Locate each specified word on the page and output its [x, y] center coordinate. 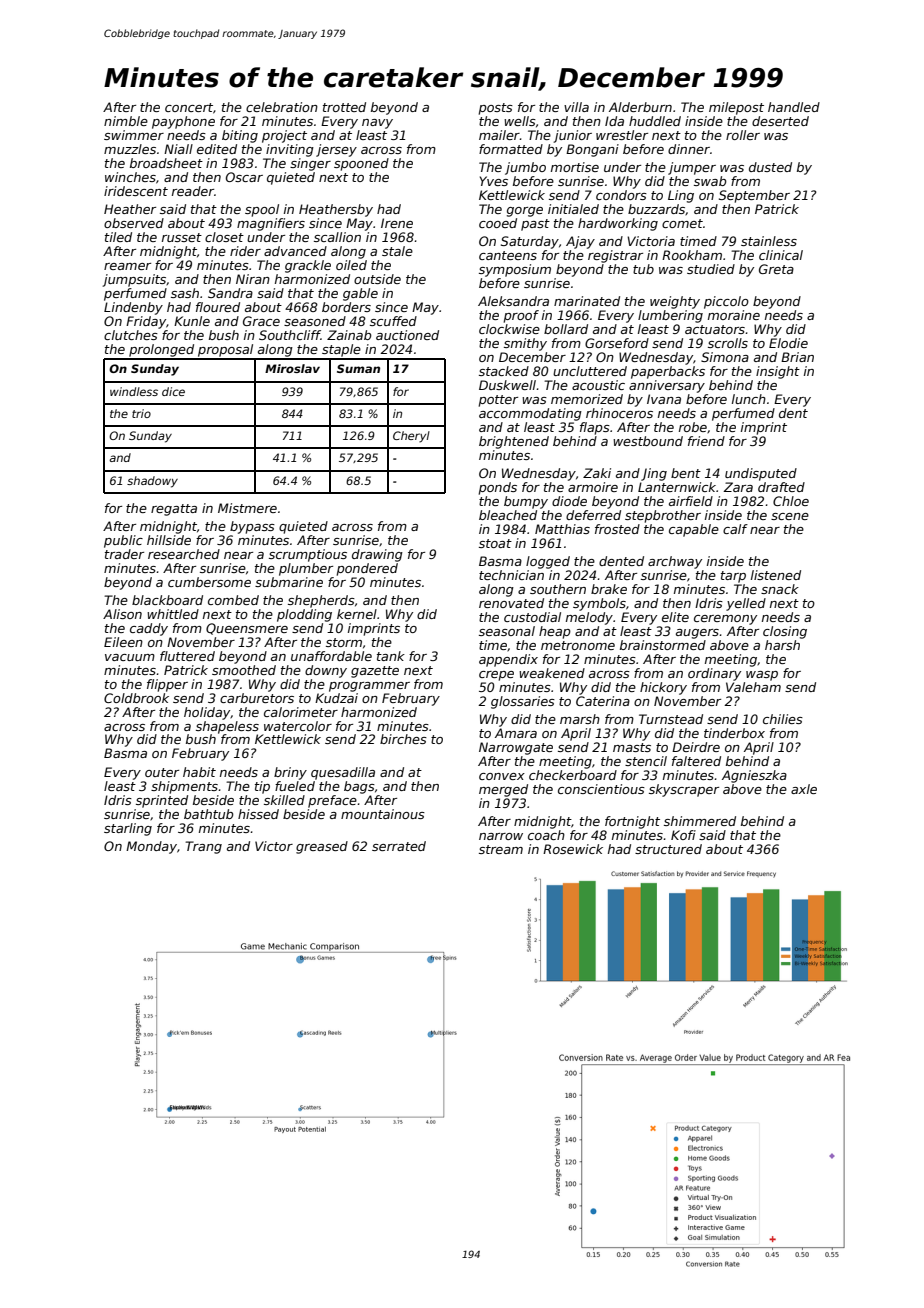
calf [735, 529]
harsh [782, 645]
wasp [762, 676]
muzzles [130, 149]
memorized [587, 399]
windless [134, 391]
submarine [289, 582]
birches [403, 739]
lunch [749, 399]
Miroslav [292, 368]
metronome [578, 645]
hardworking [618, 224]
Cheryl [411, 437]
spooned [361, 164]
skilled [284, 800]
